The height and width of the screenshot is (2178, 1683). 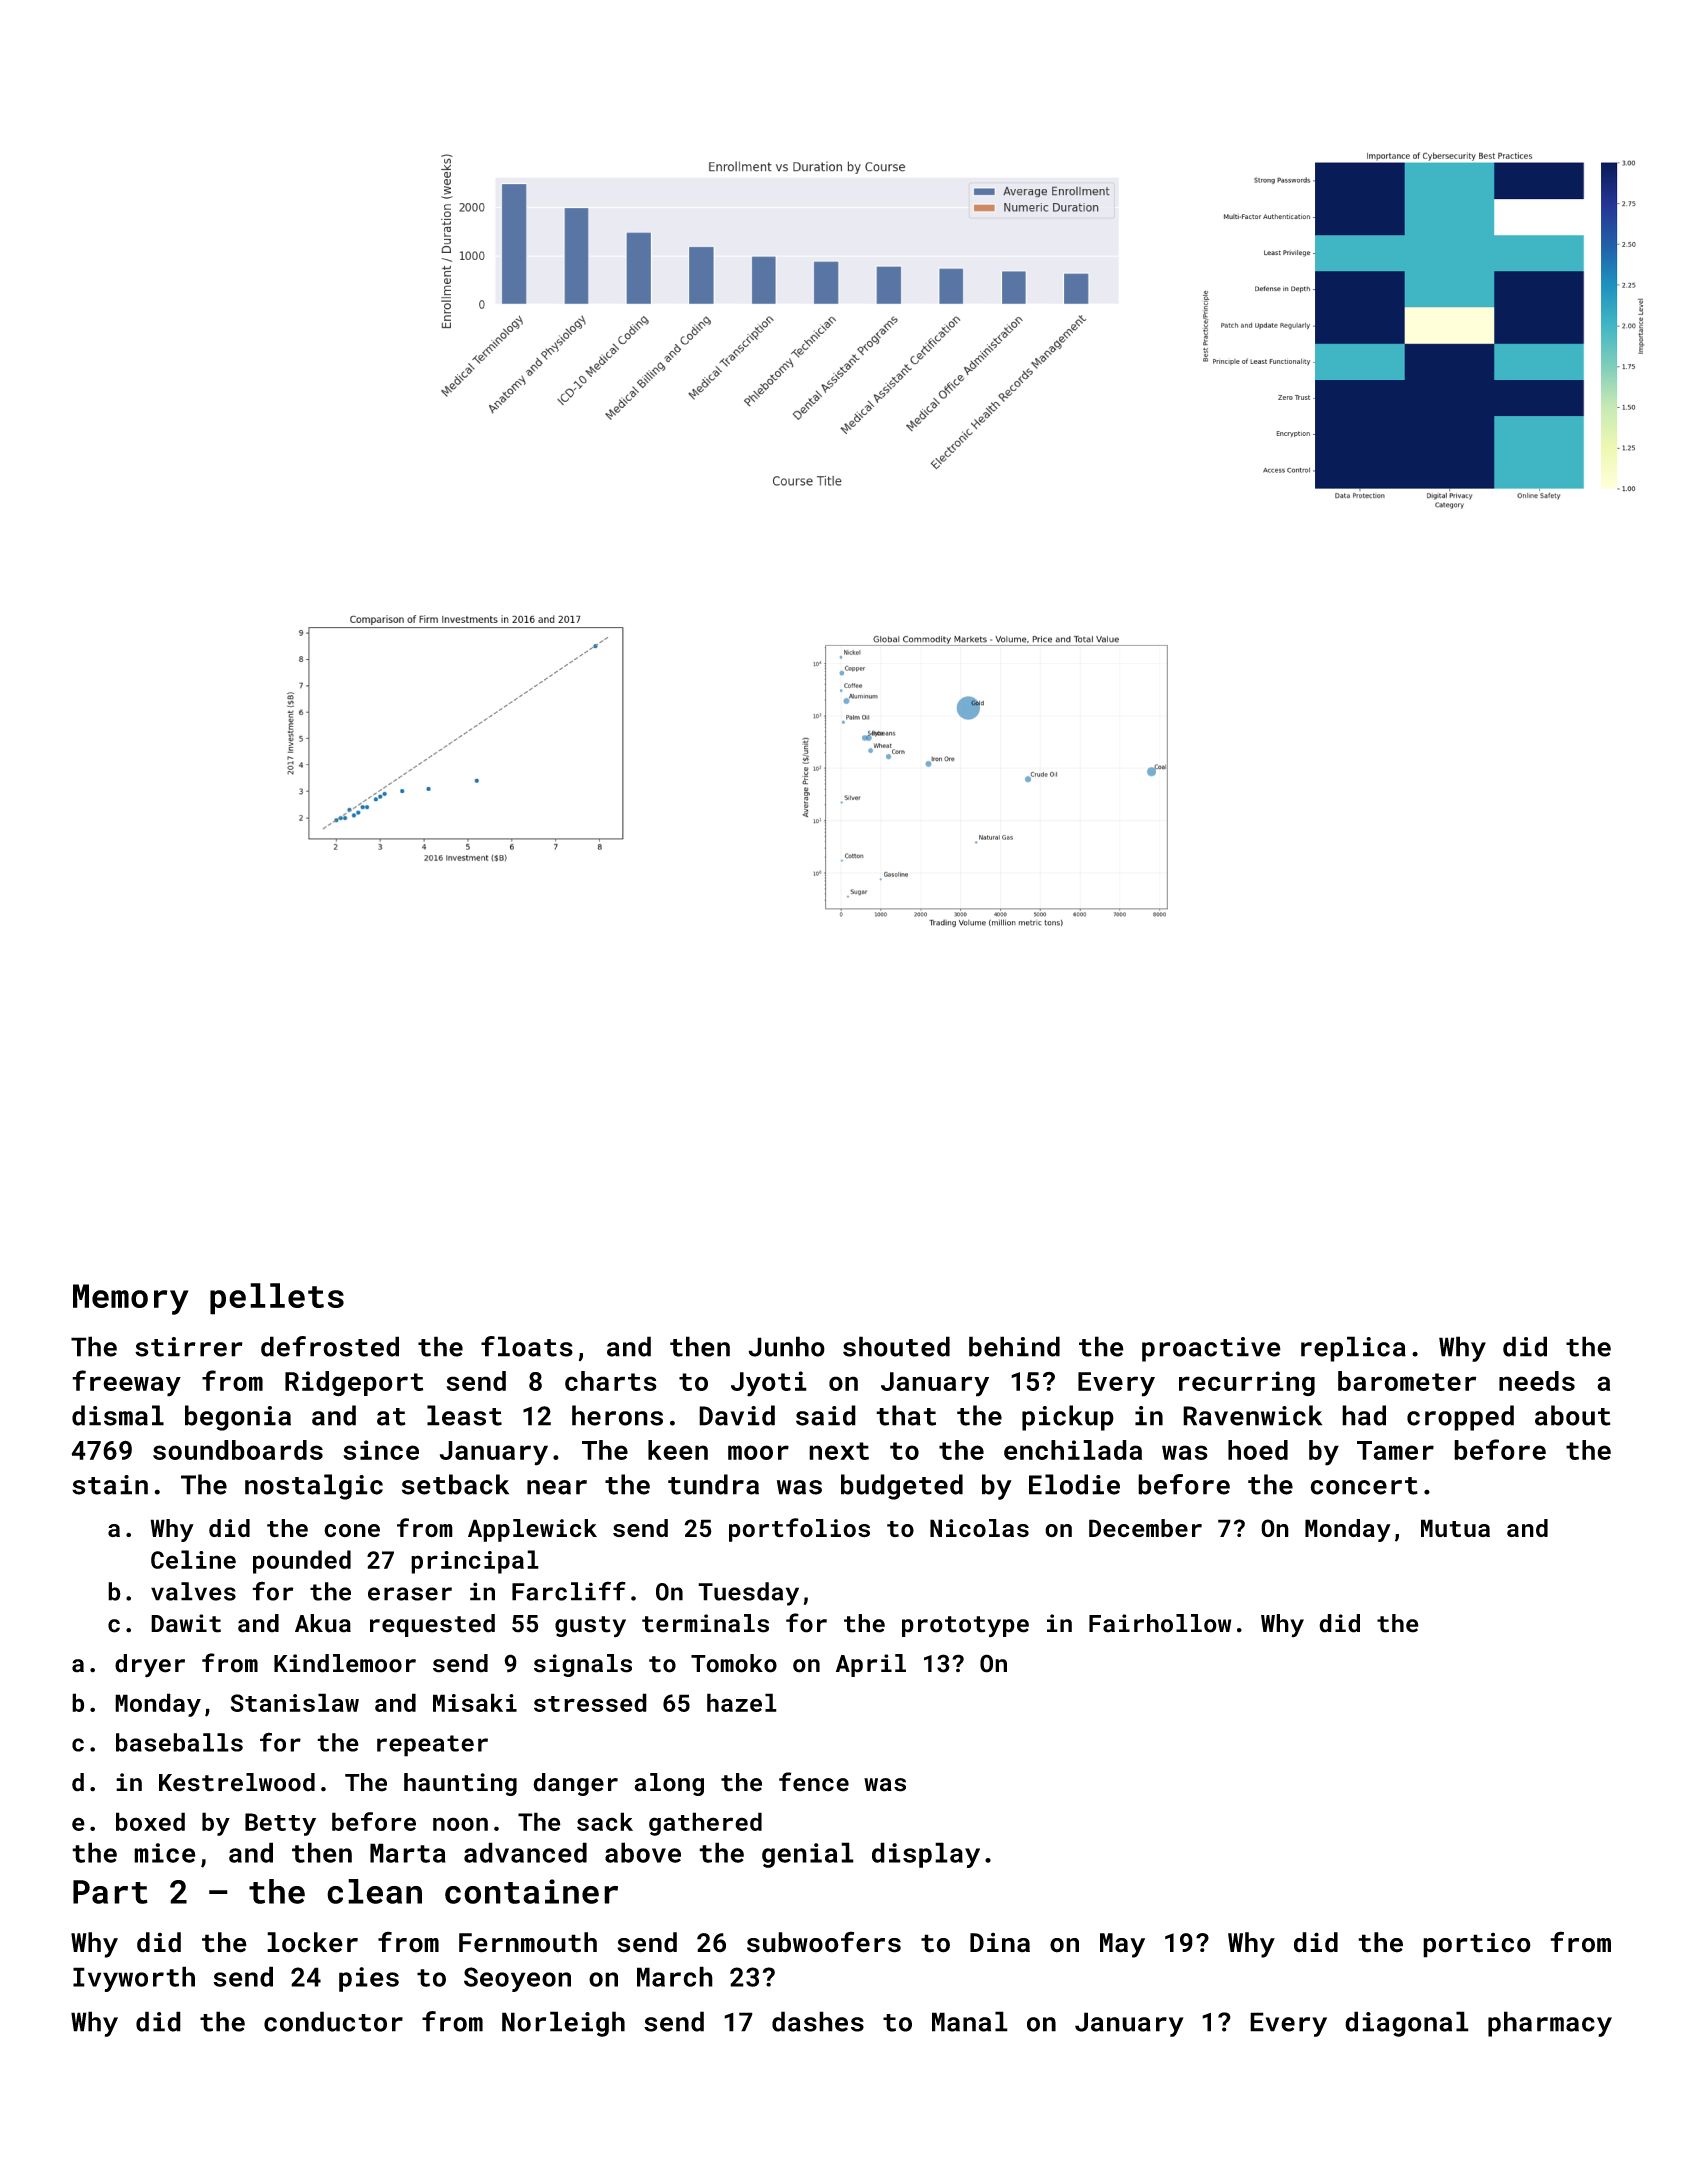 What do you see at coordinates (979, 1528) in the screenshot?
I see `Nicolas` at bounding box center [979, 1528].
